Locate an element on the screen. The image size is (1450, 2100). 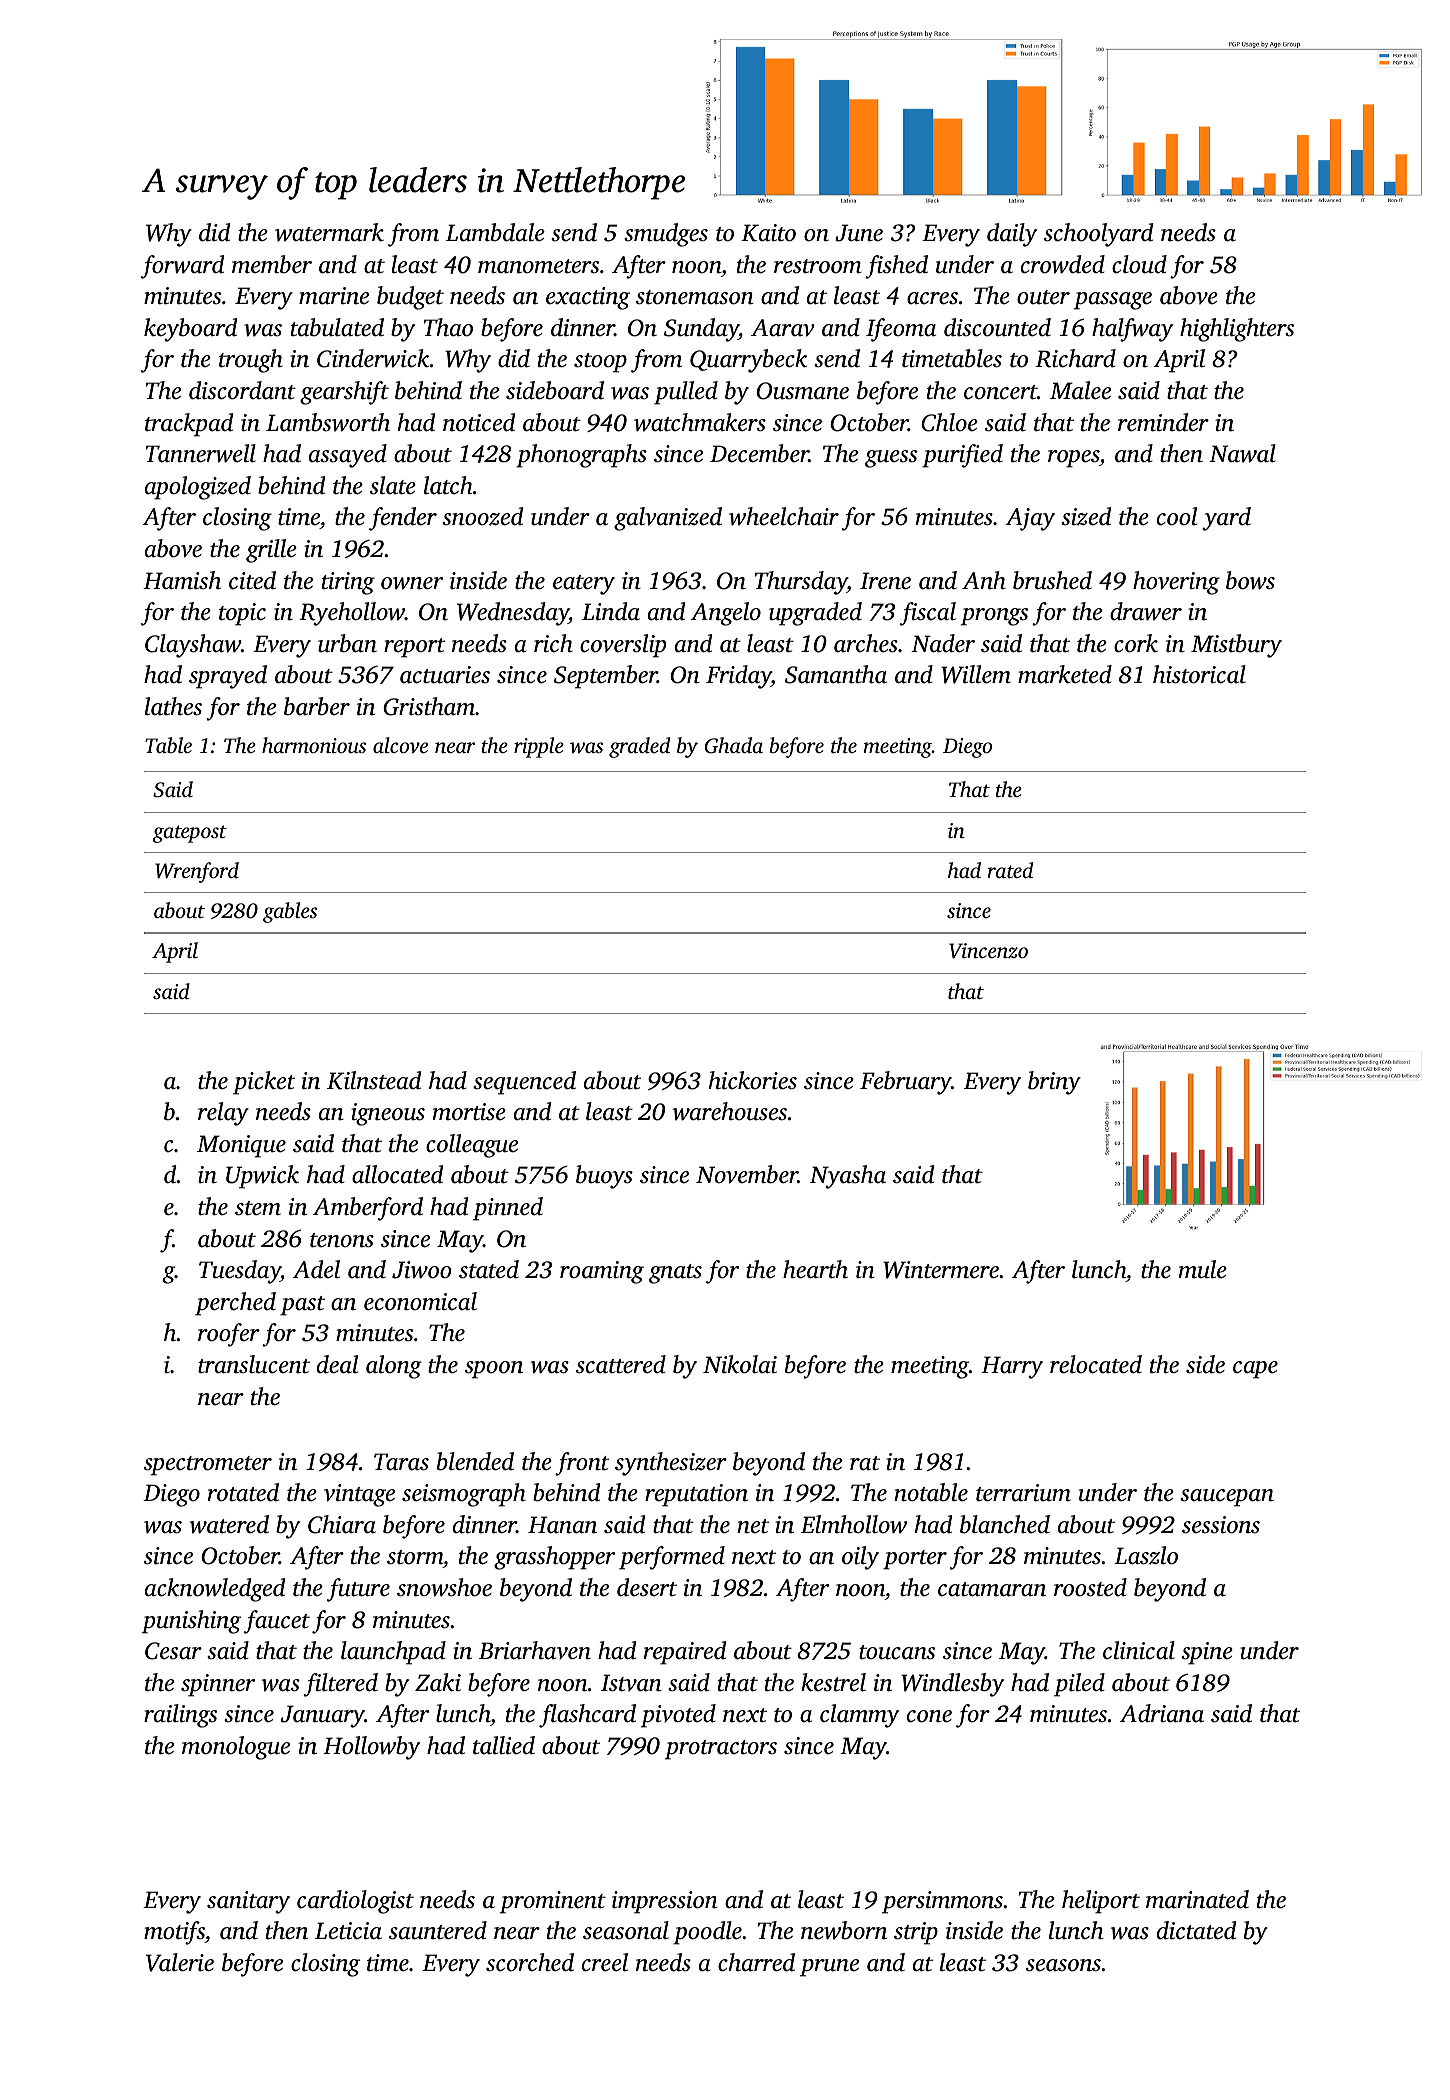
saucepan is located at coordinates (1227, 1498).
